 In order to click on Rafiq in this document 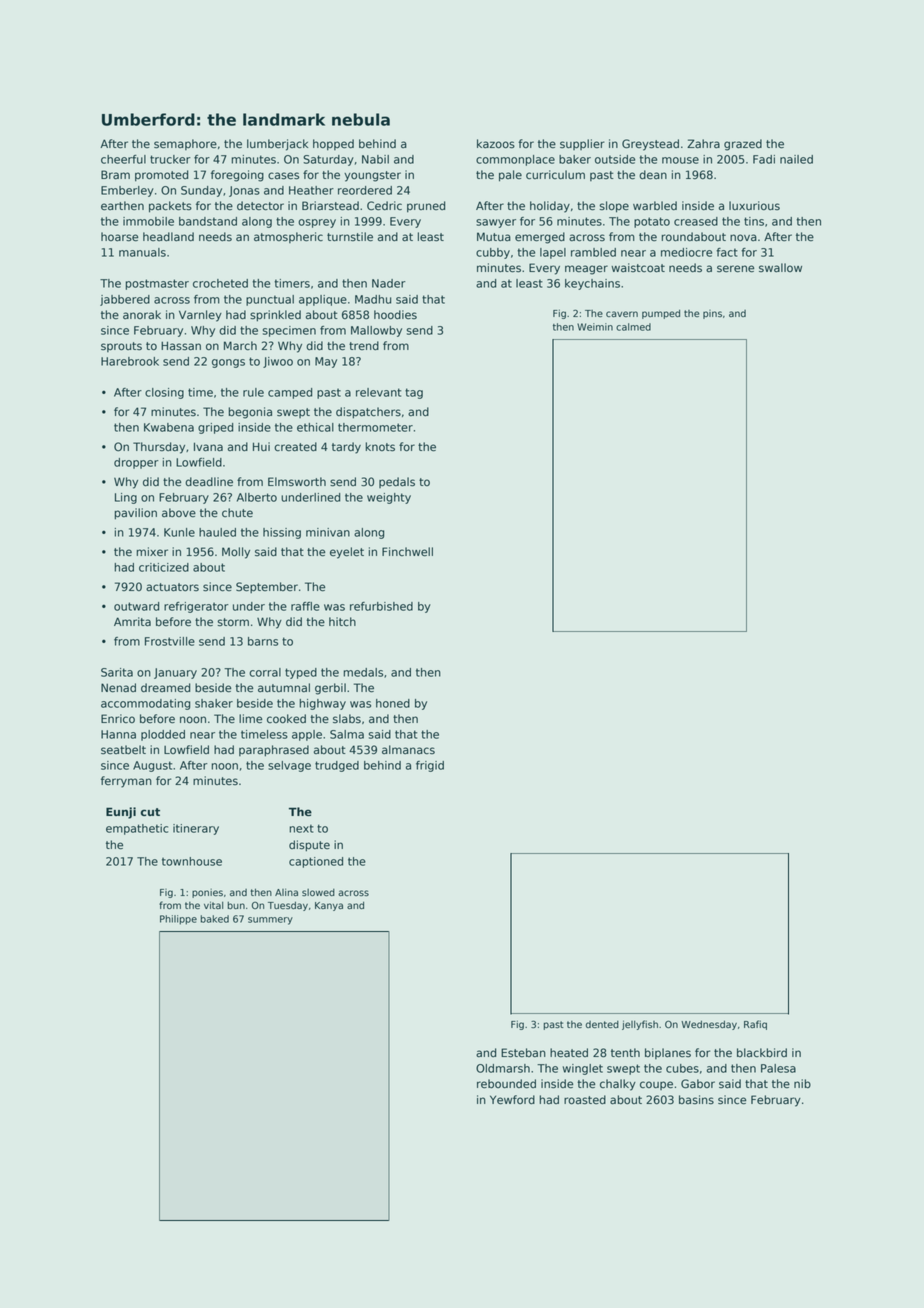, I will do `click(755, 1025)`.
